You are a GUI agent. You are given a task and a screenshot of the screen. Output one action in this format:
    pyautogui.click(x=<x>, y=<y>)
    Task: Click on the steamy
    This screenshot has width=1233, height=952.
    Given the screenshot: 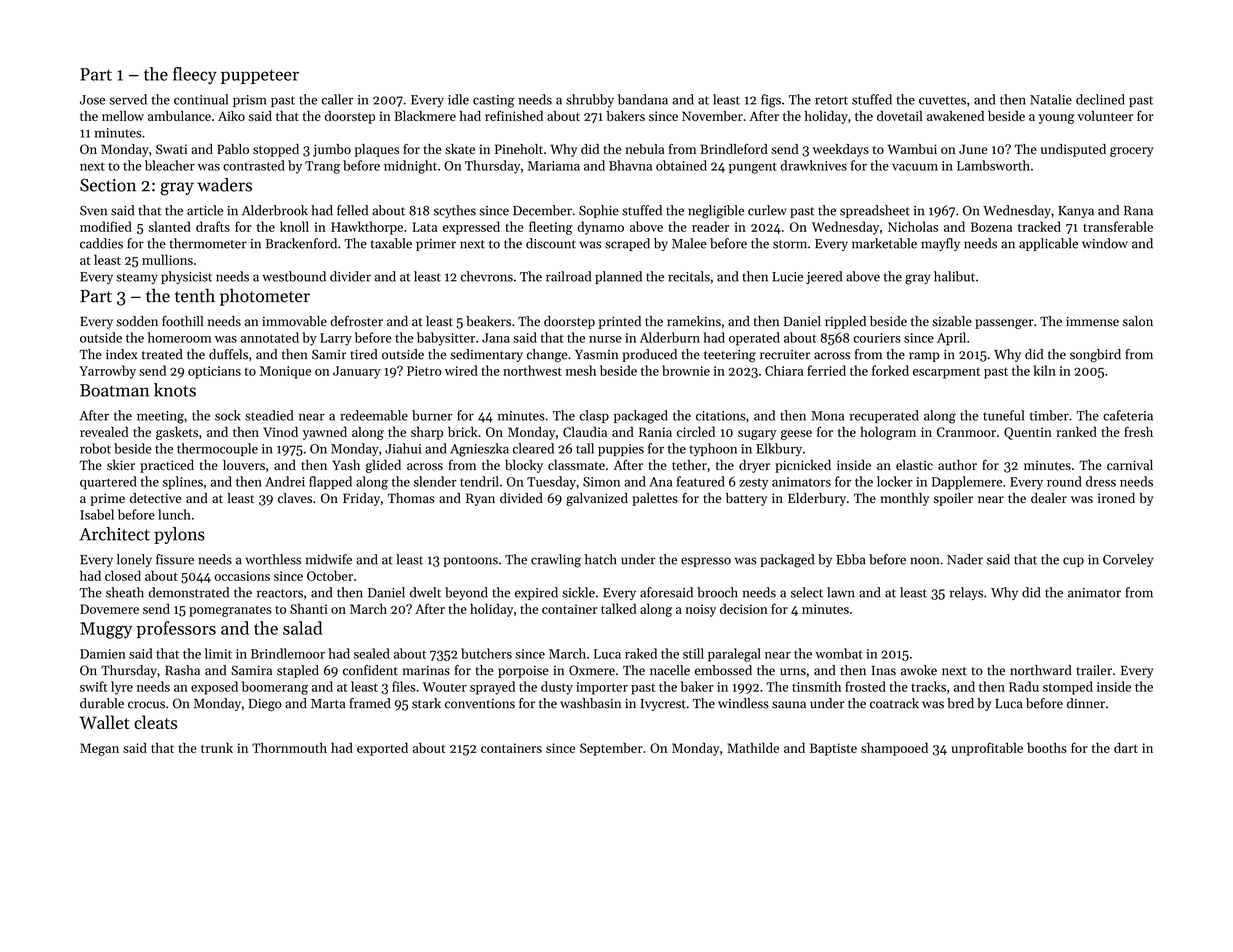 What is the action you would take?
    pyautogui.click(x=137, y=278)
